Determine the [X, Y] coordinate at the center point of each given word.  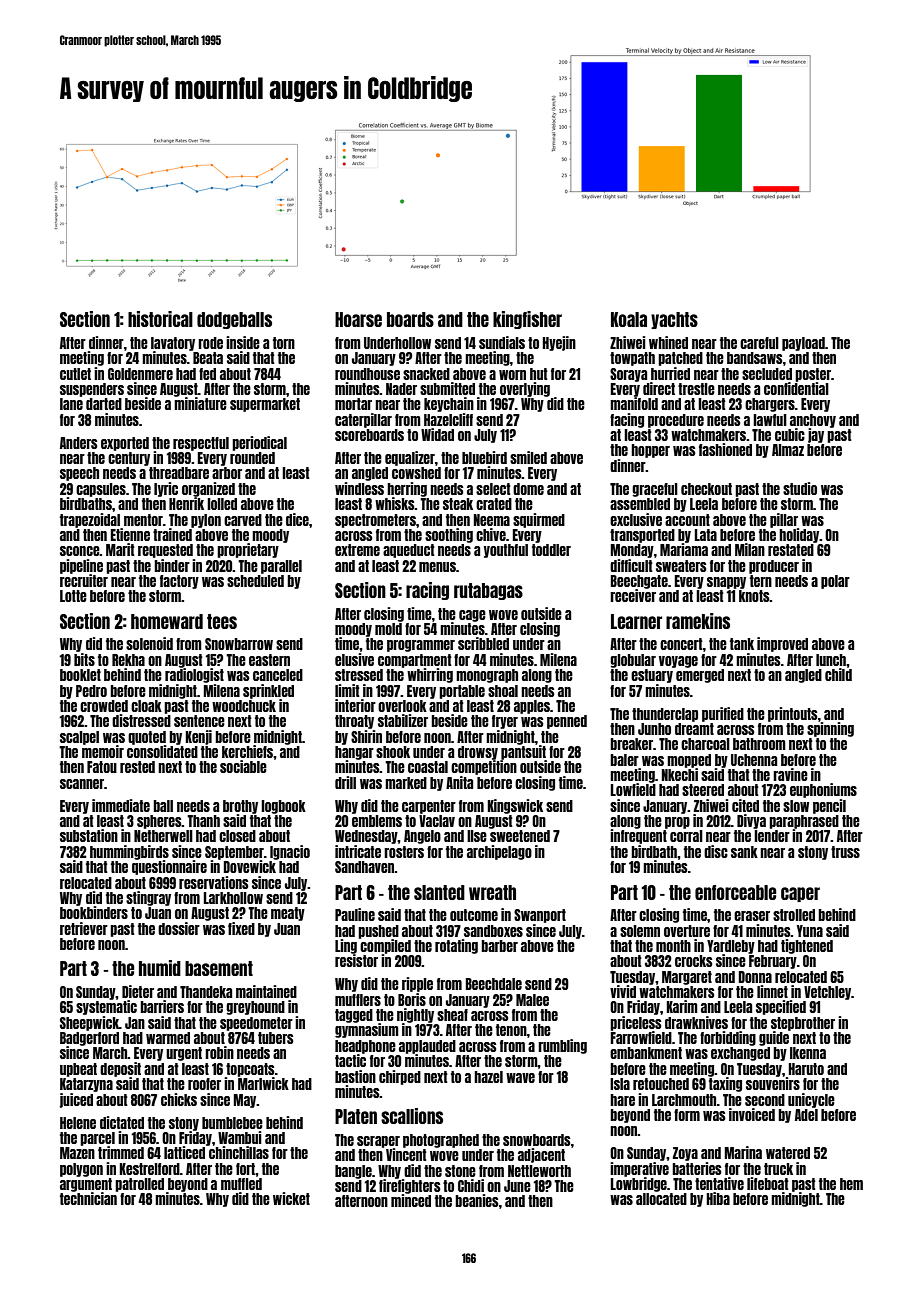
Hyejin [559, 343]
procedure [676, 421]
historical [160, 319]
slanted [439, 892]
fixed [241, 928]
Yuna [810, 931]
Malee [532, 1000]
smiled [528, 457]
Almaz [788, 450]
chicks [179, 1099]
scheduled [255, 581]
